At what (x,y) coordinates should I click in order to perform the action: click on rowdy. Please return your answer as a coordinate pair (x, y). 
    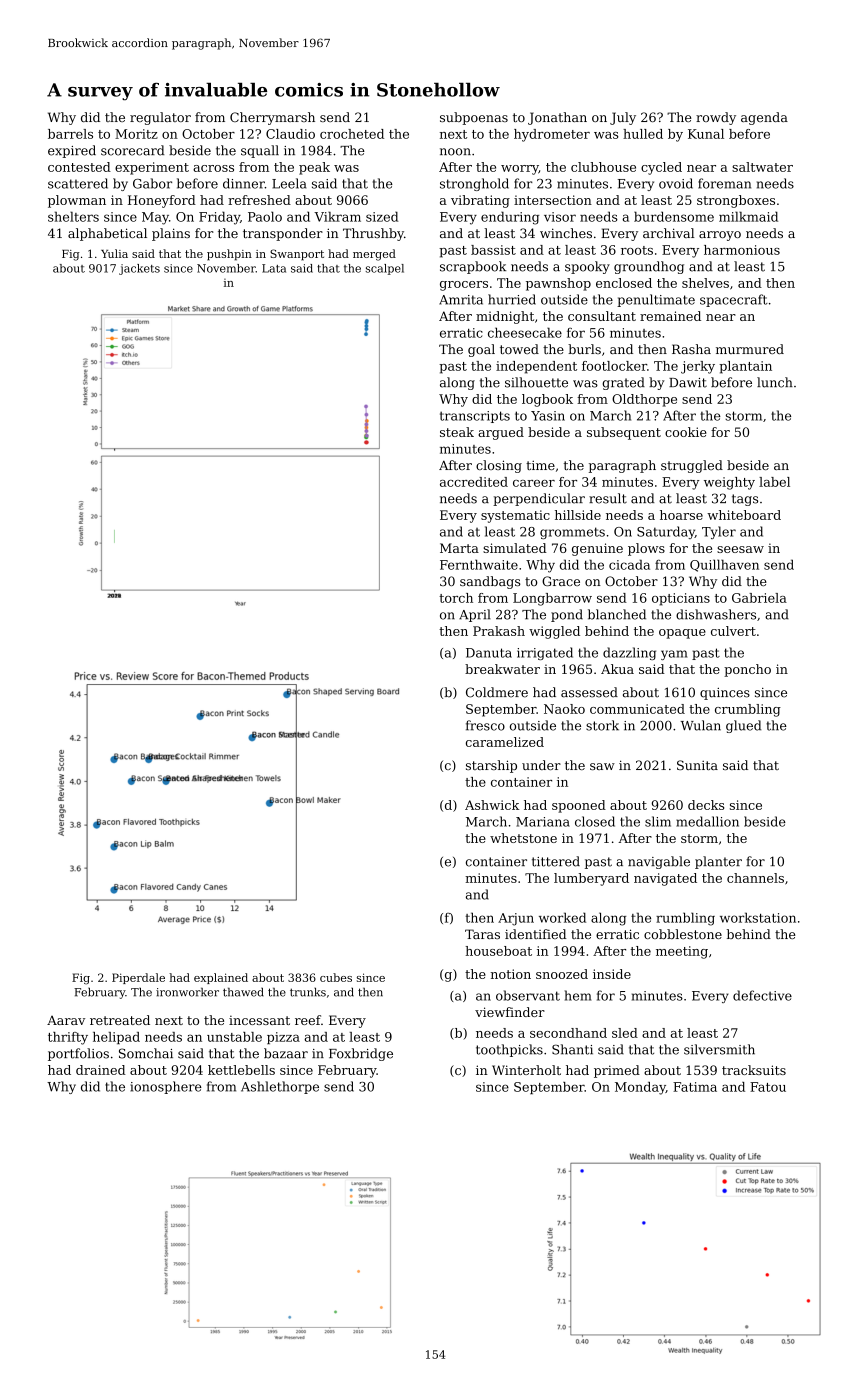
    Looking at the image, I should click on (716, 118).
